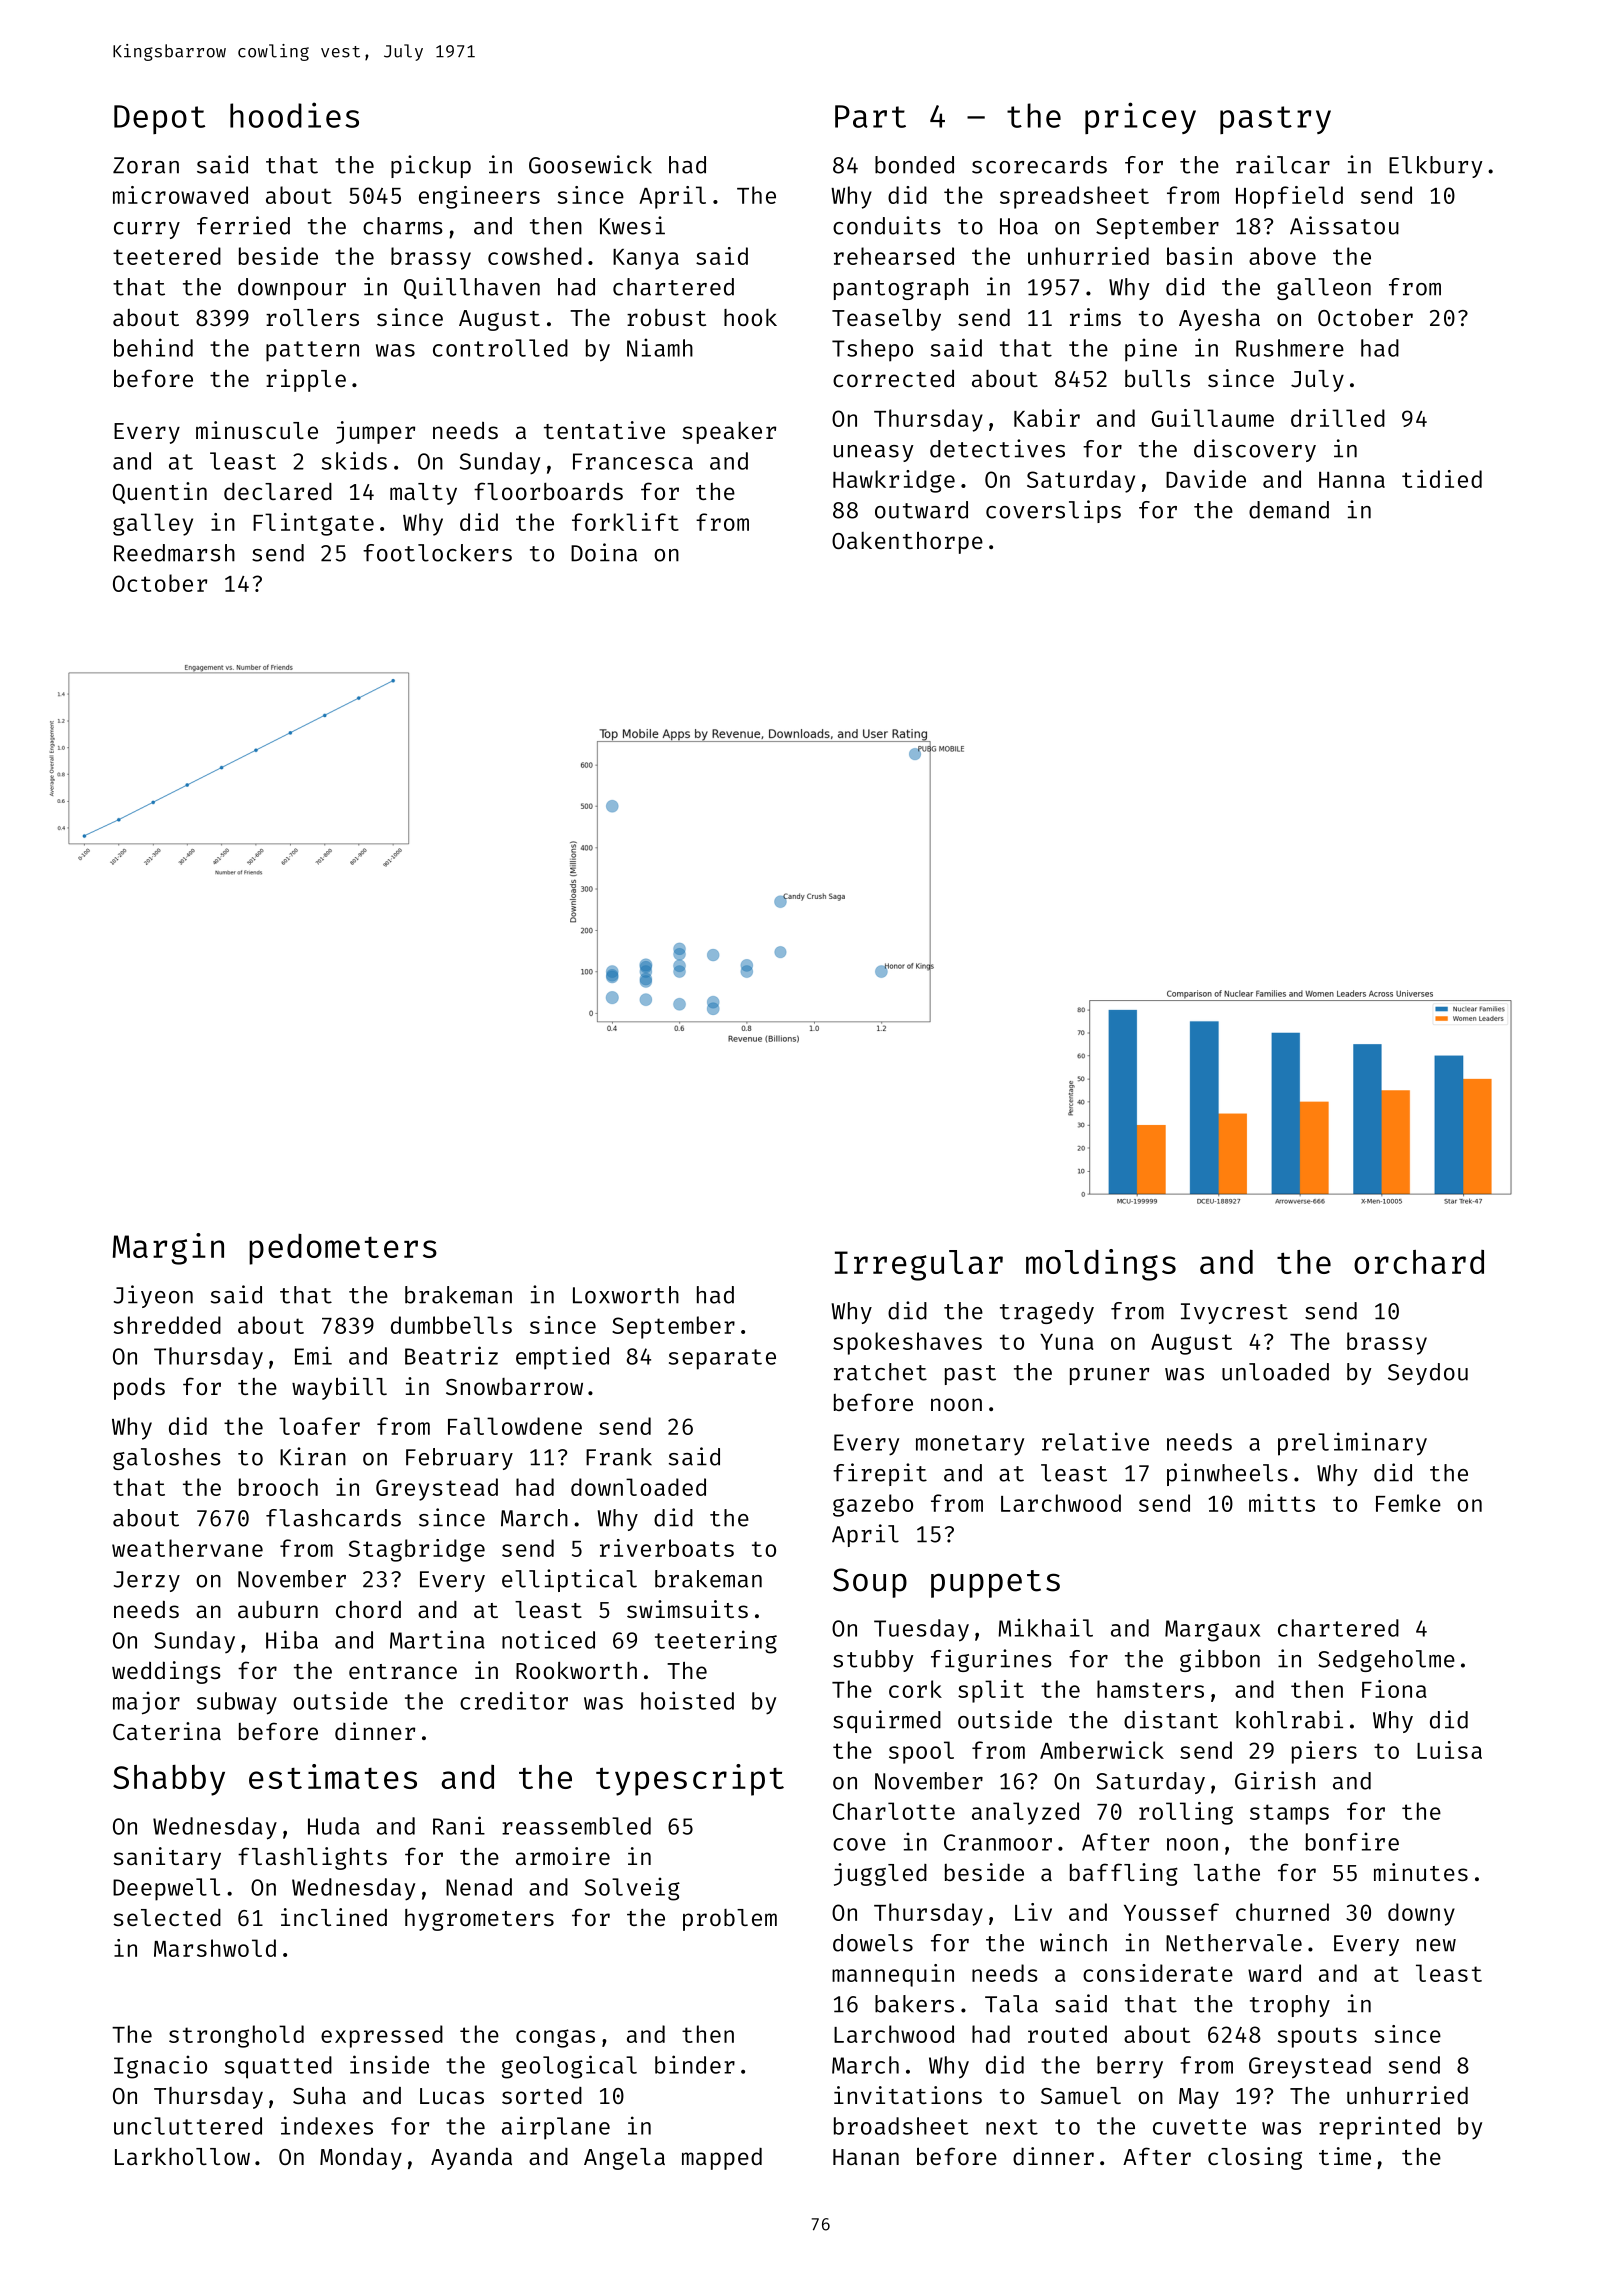 Image resolution: width=1620 pixels, height=2292 pixels. I want to click on pricey, so click(1140, 118).
